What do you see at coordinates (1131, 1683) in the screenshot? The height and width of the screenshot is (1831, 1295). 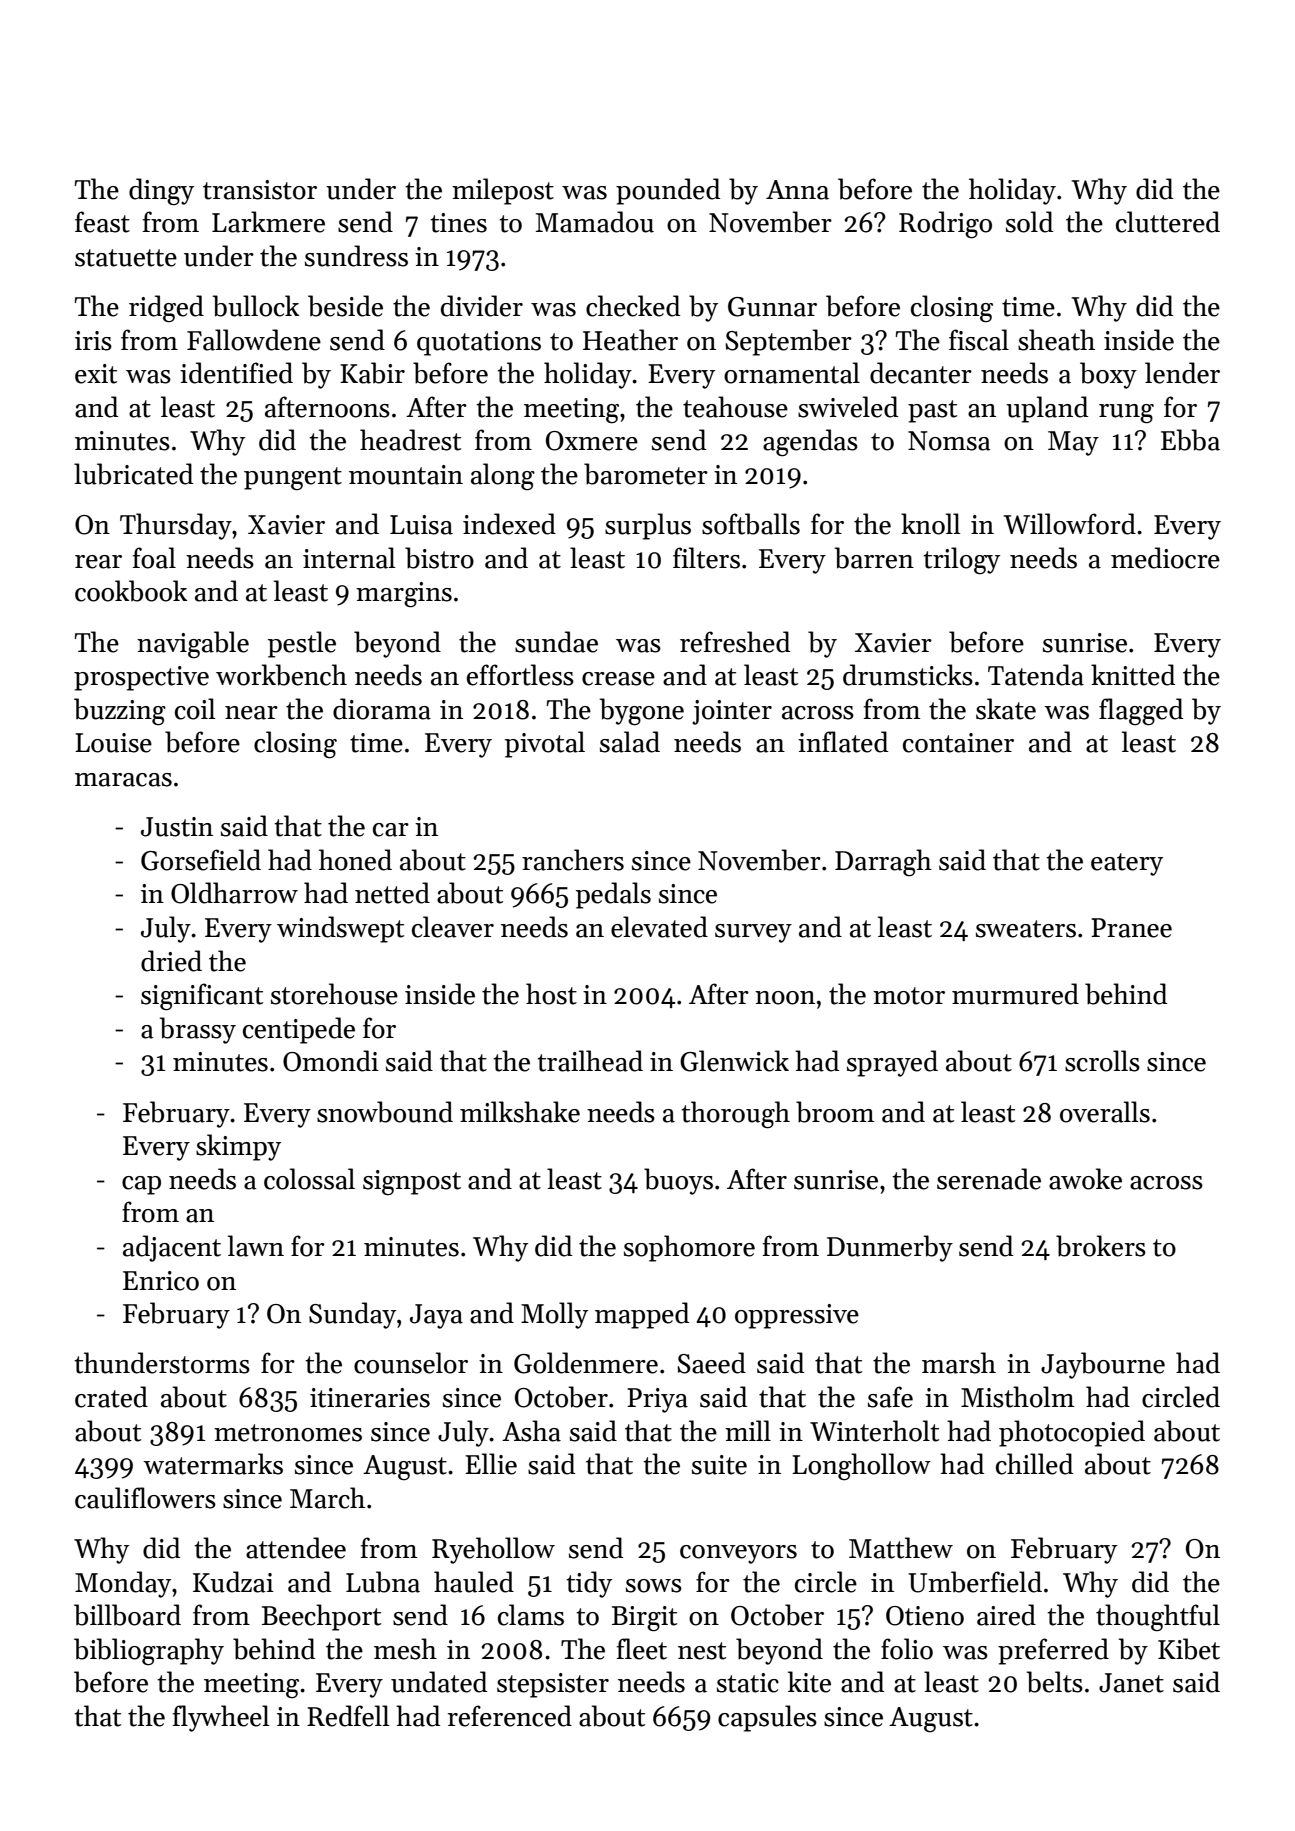 I see `Janet` at bounding box center [1131, 1683].
